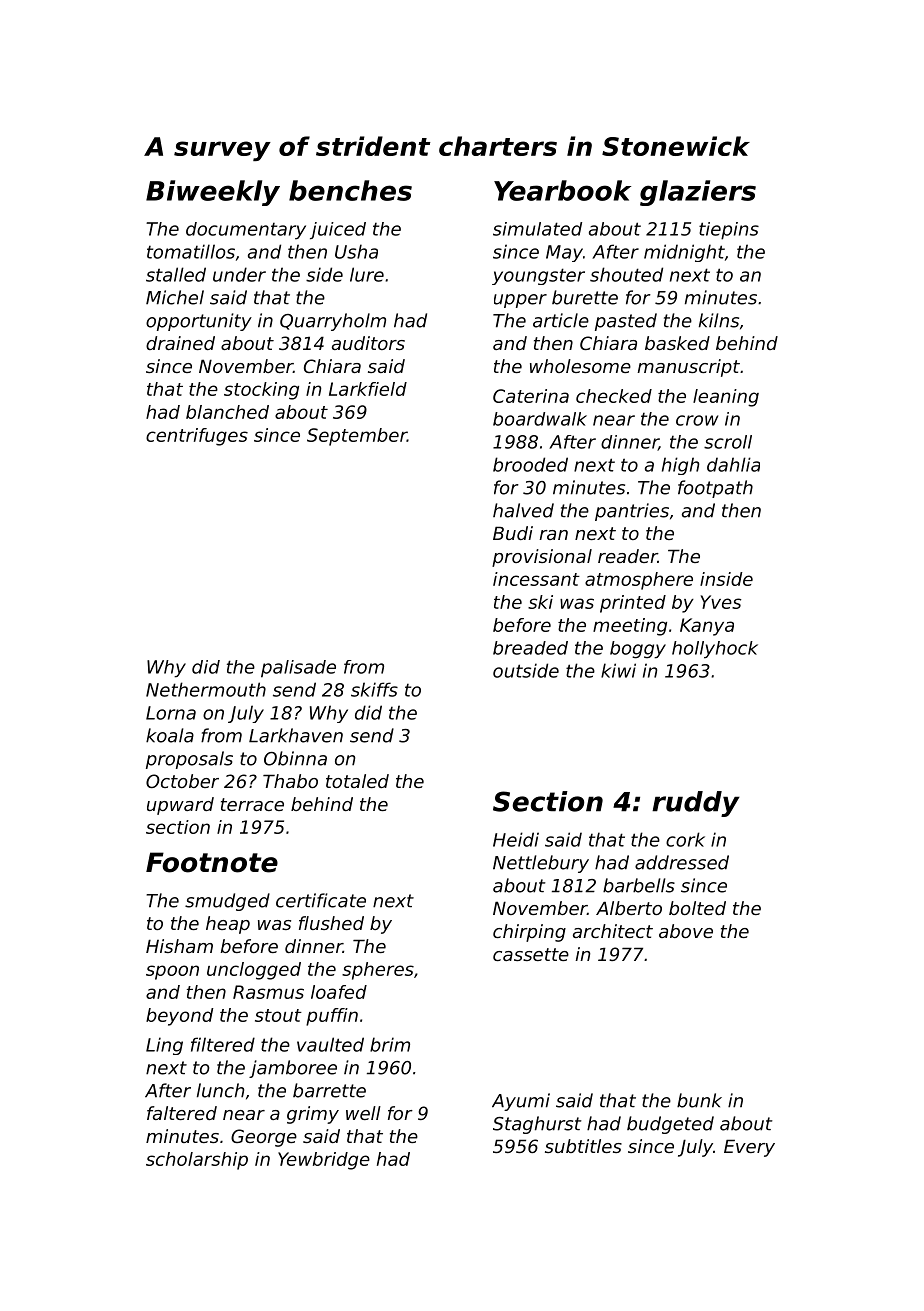  I want to click on Michel, so click(175, 297).
